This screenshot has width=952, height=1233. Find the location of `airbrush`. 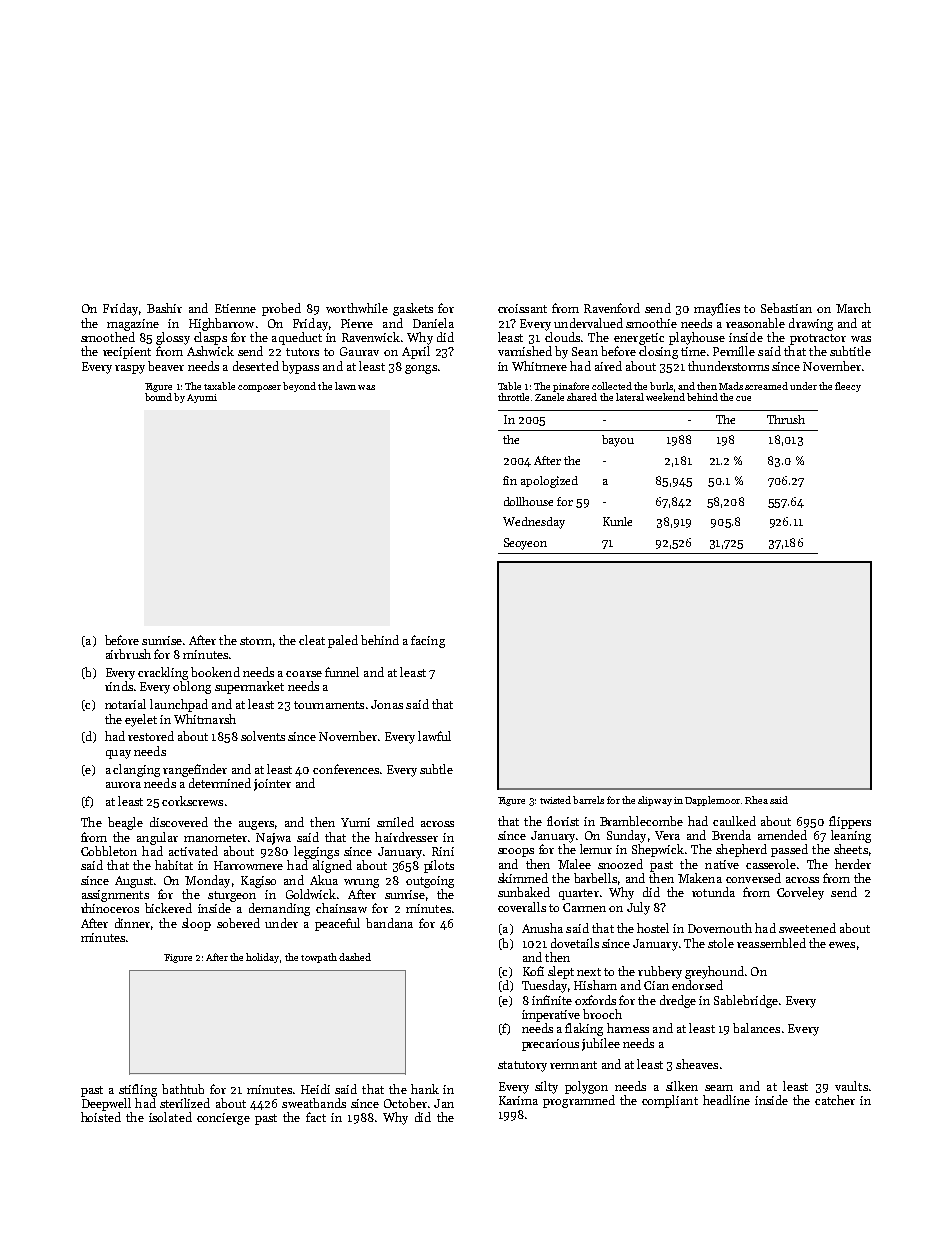

airbrush is located at coordinates (128, 654).
